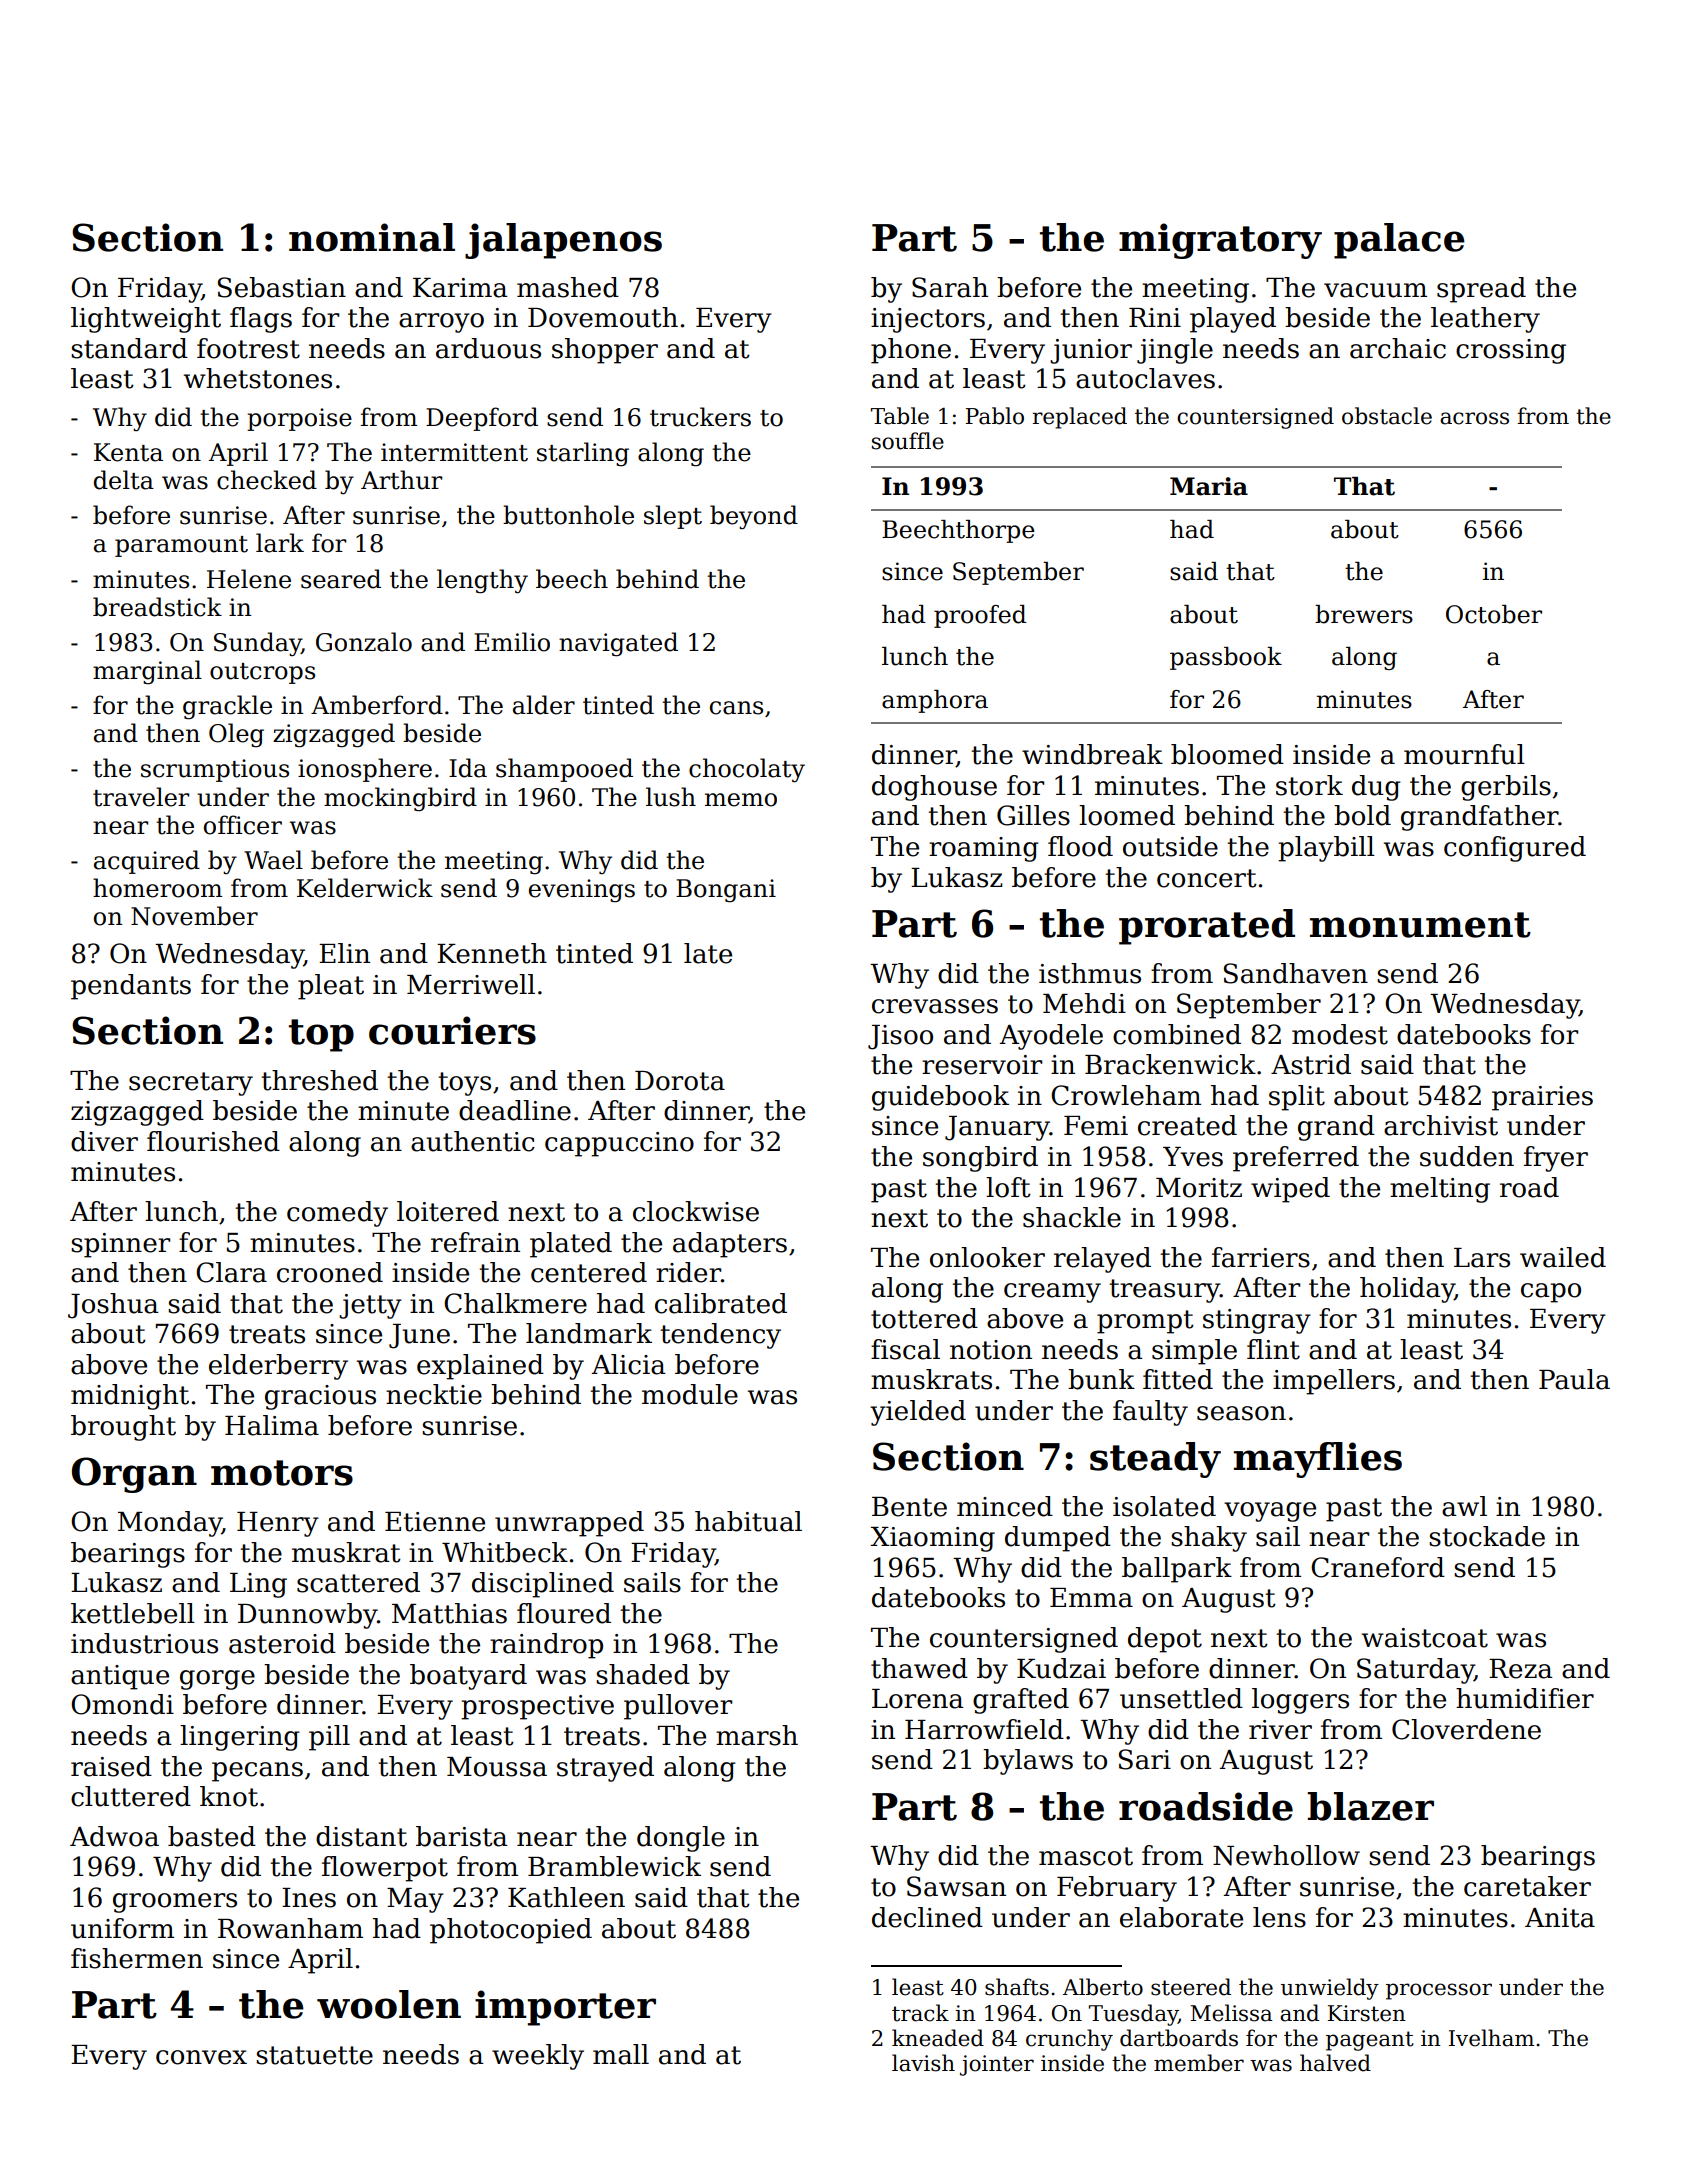 The width and height of the page is (1683, 2178). Describe the element at coordinates (621, 2054) in the page. I see `mall` at that location.
